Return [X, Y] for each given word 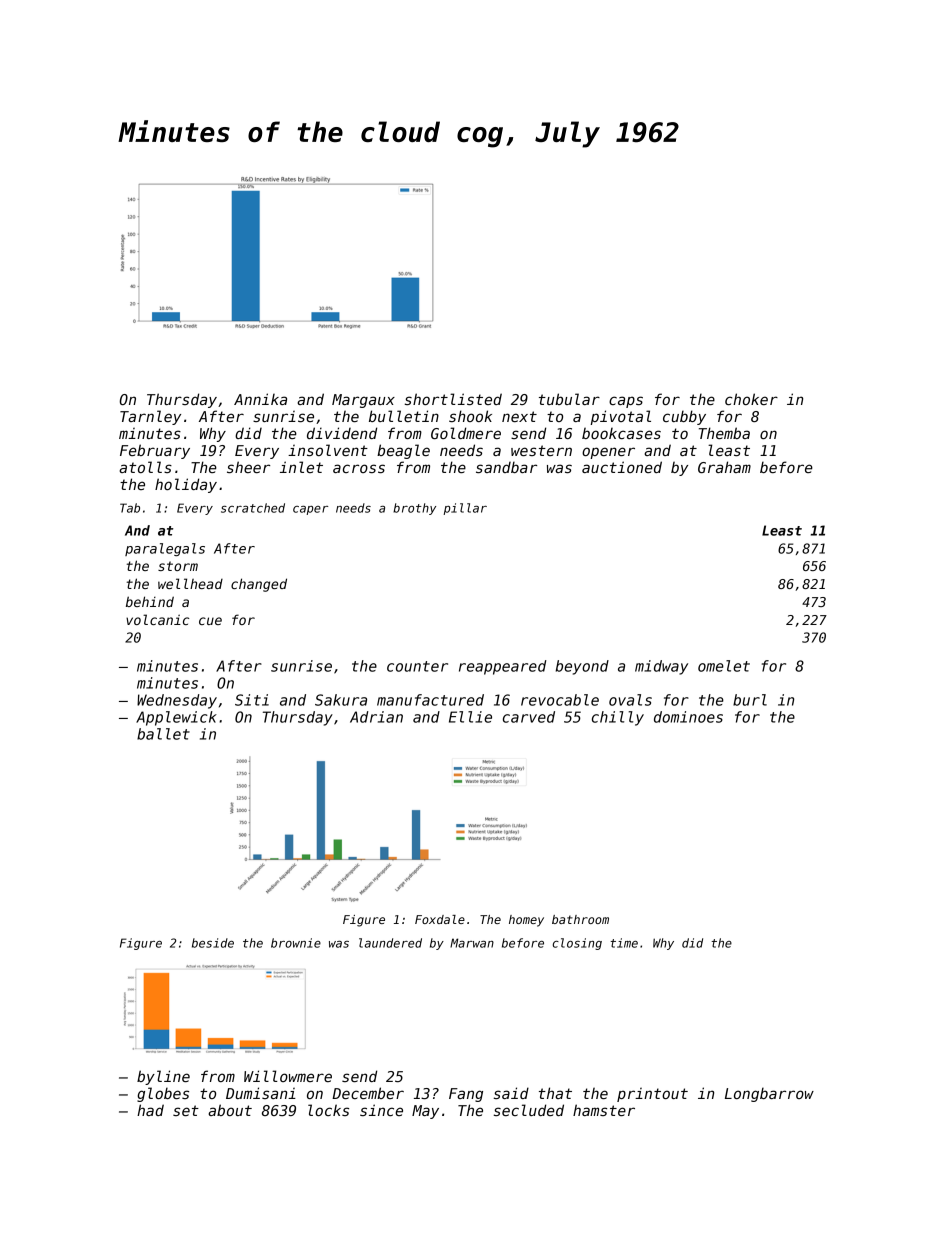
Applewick [176, 718]
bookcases [621, 433]
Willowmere [288, 1076]
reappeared [503, 667]
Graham [724, 467]
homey [526, 921]
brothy [414, 509]
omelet [724, 666]
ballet [163, 734]
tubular [569, 399]
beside [213, 943]
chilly [618, 718]
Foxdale [440, 919]
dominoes [688, 717]
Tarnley [150, 417]
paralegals [165, 549]
